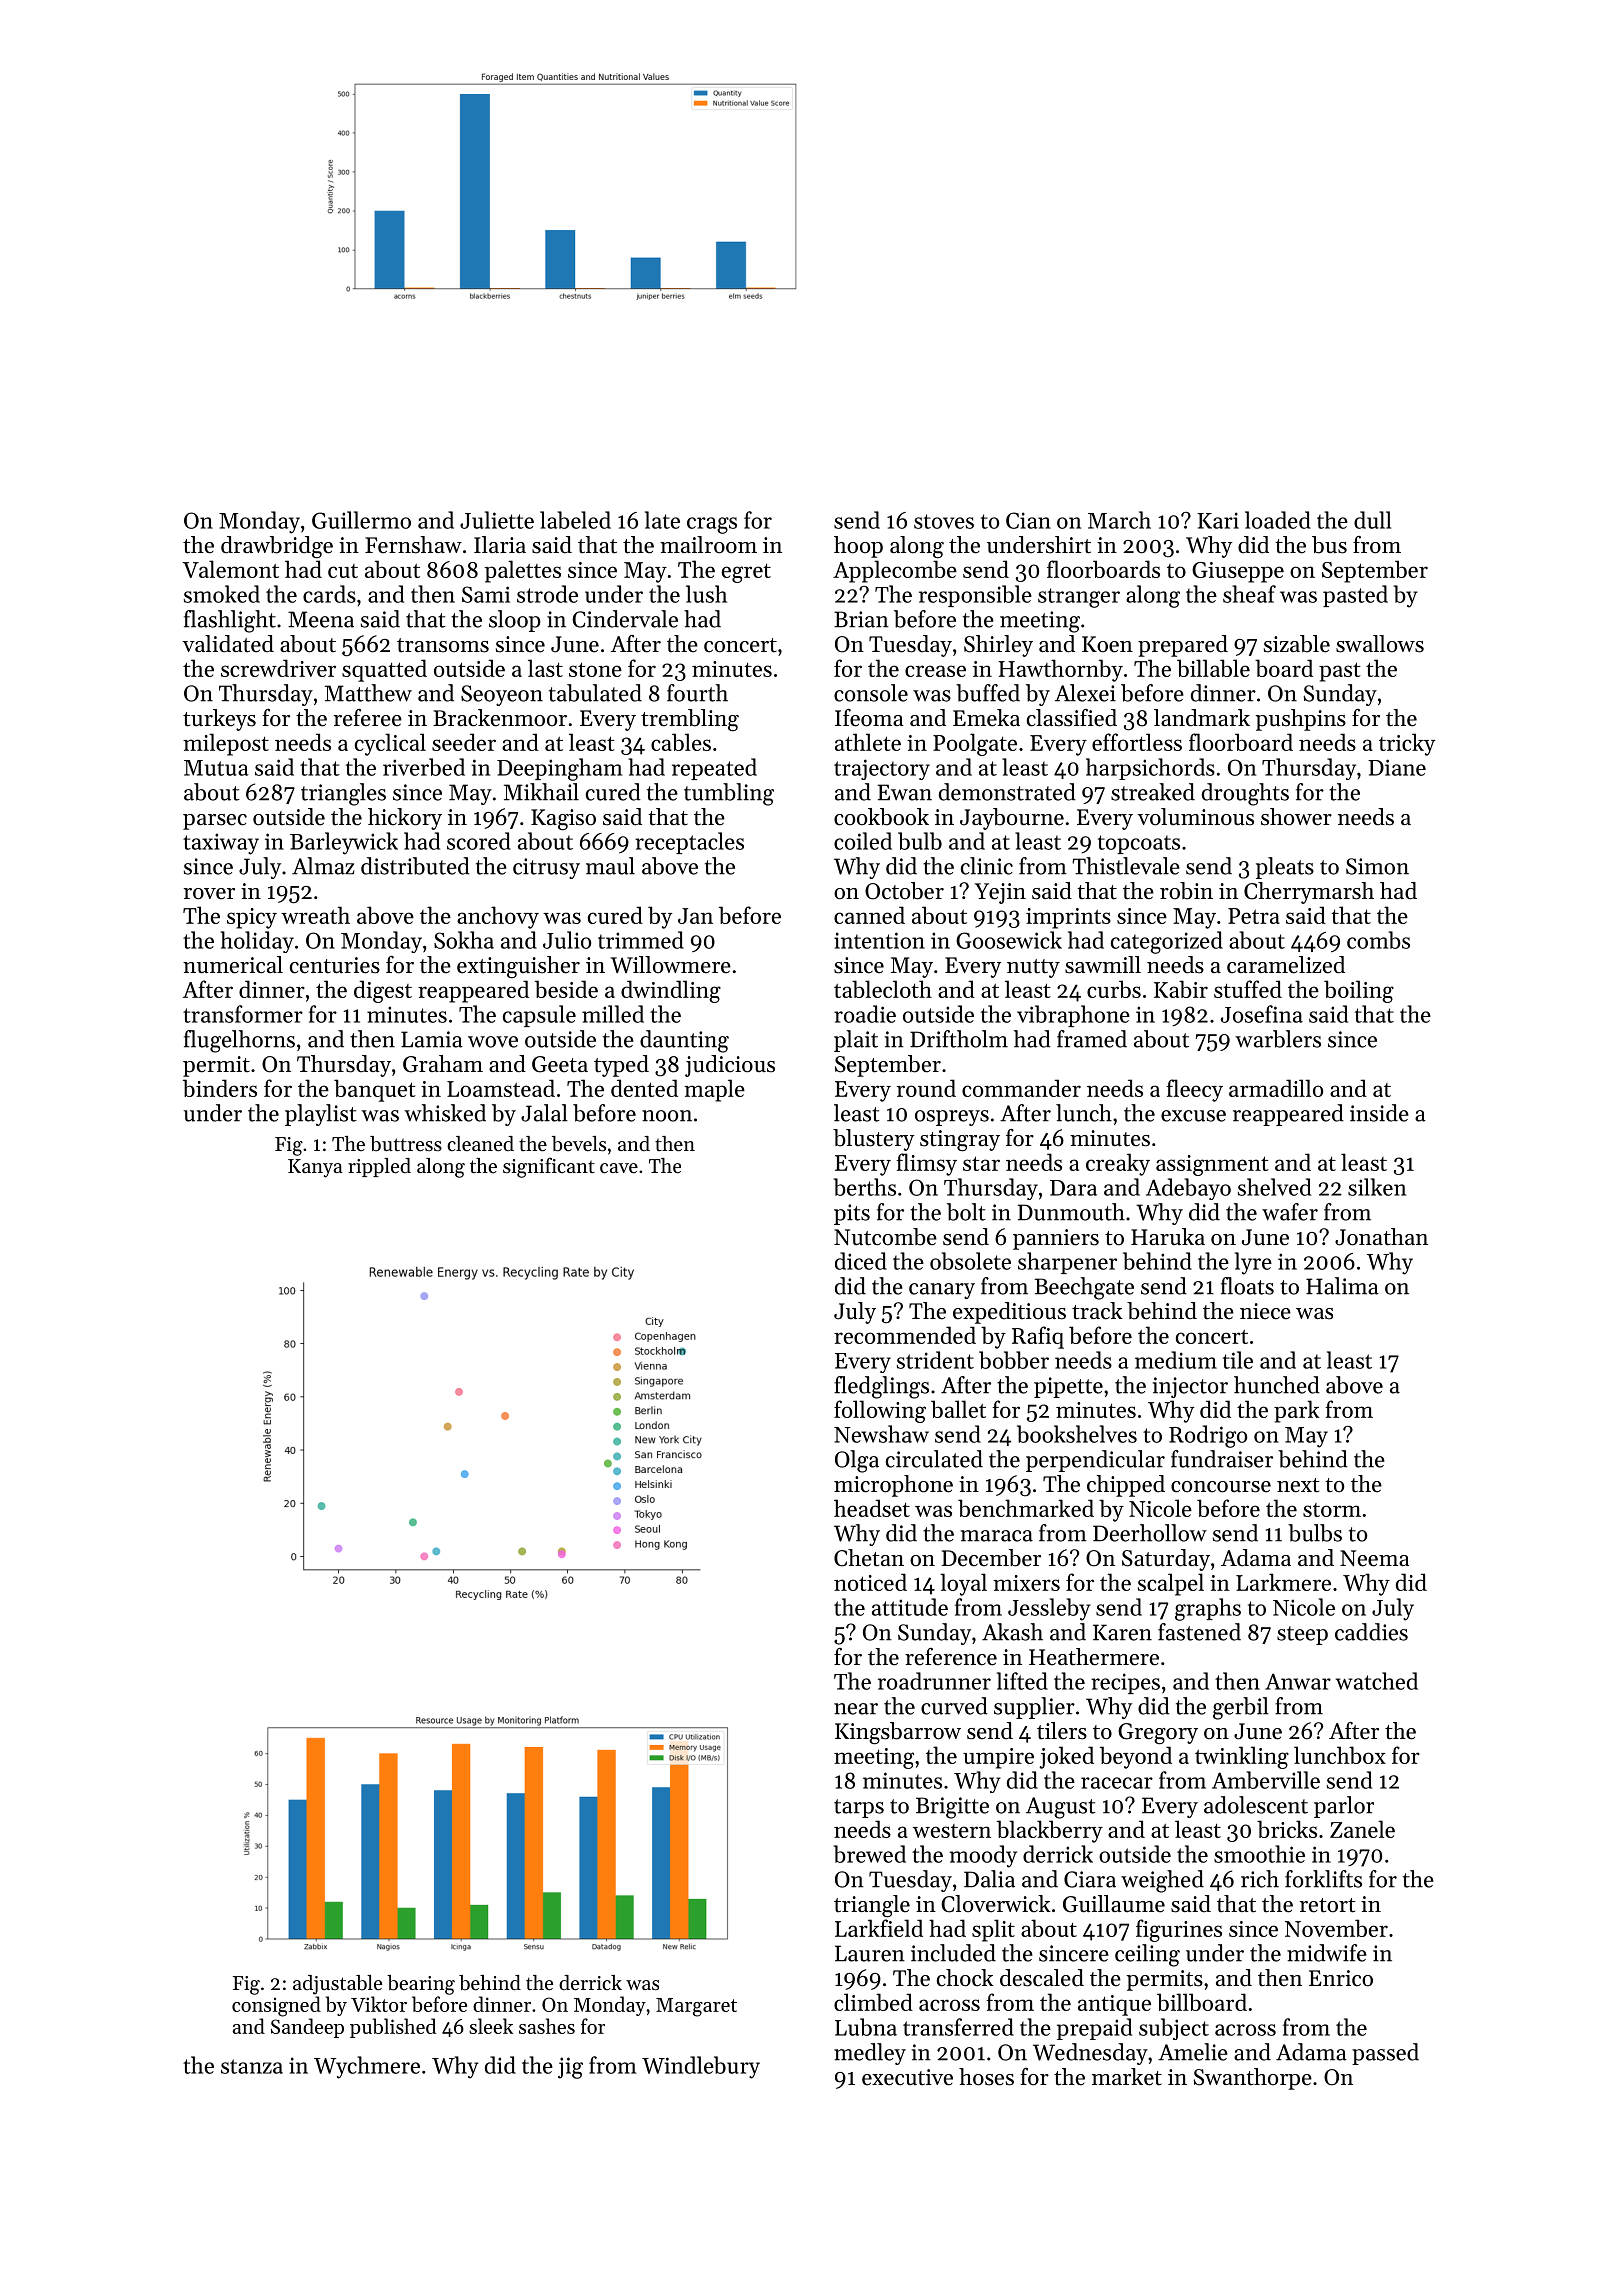 The height and width of the screenshot is (2292, 1620). I want to click on headset, so click(872, 1508).
